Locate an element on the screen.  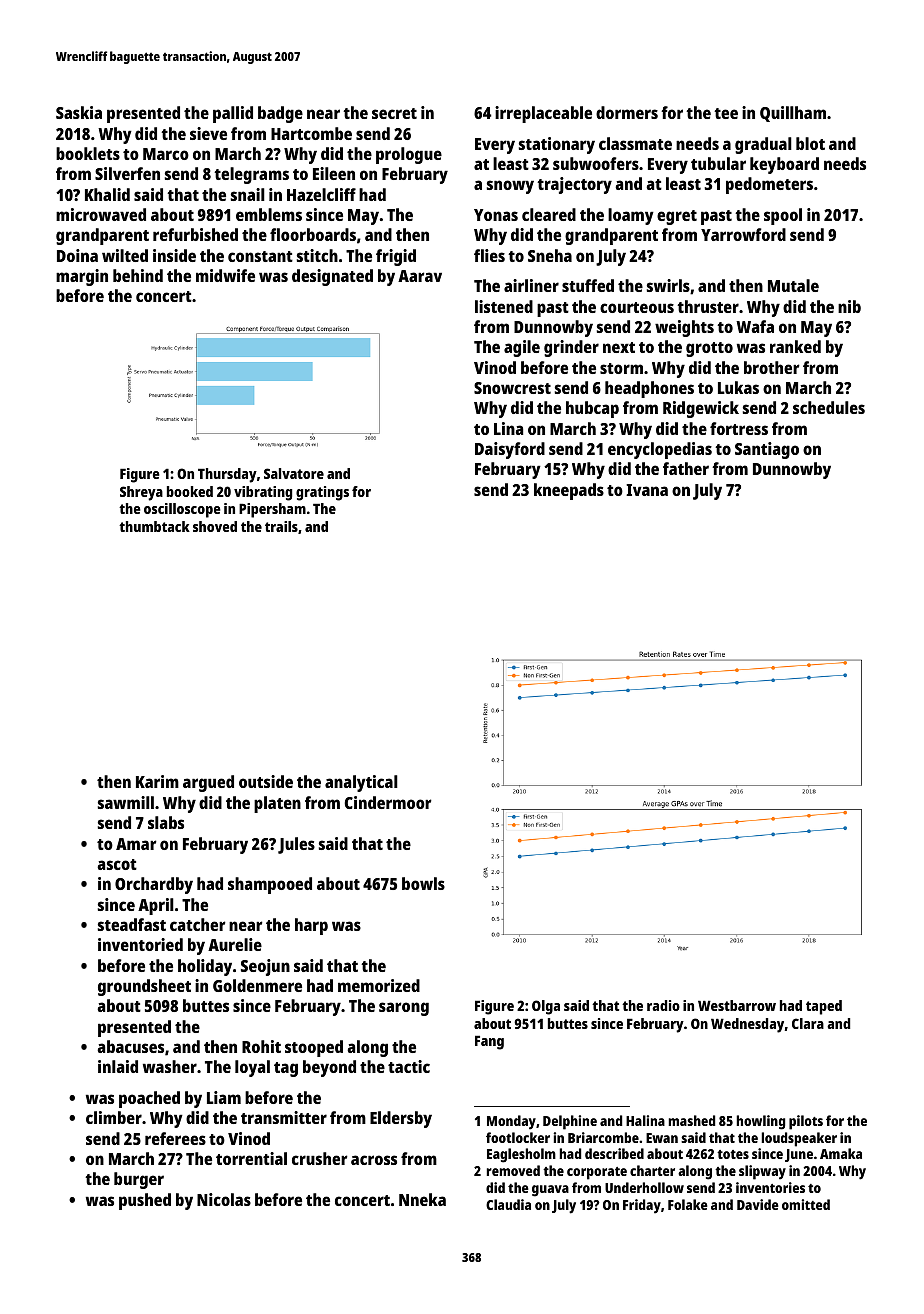
Quillham is located at coordinates (793, 114).
